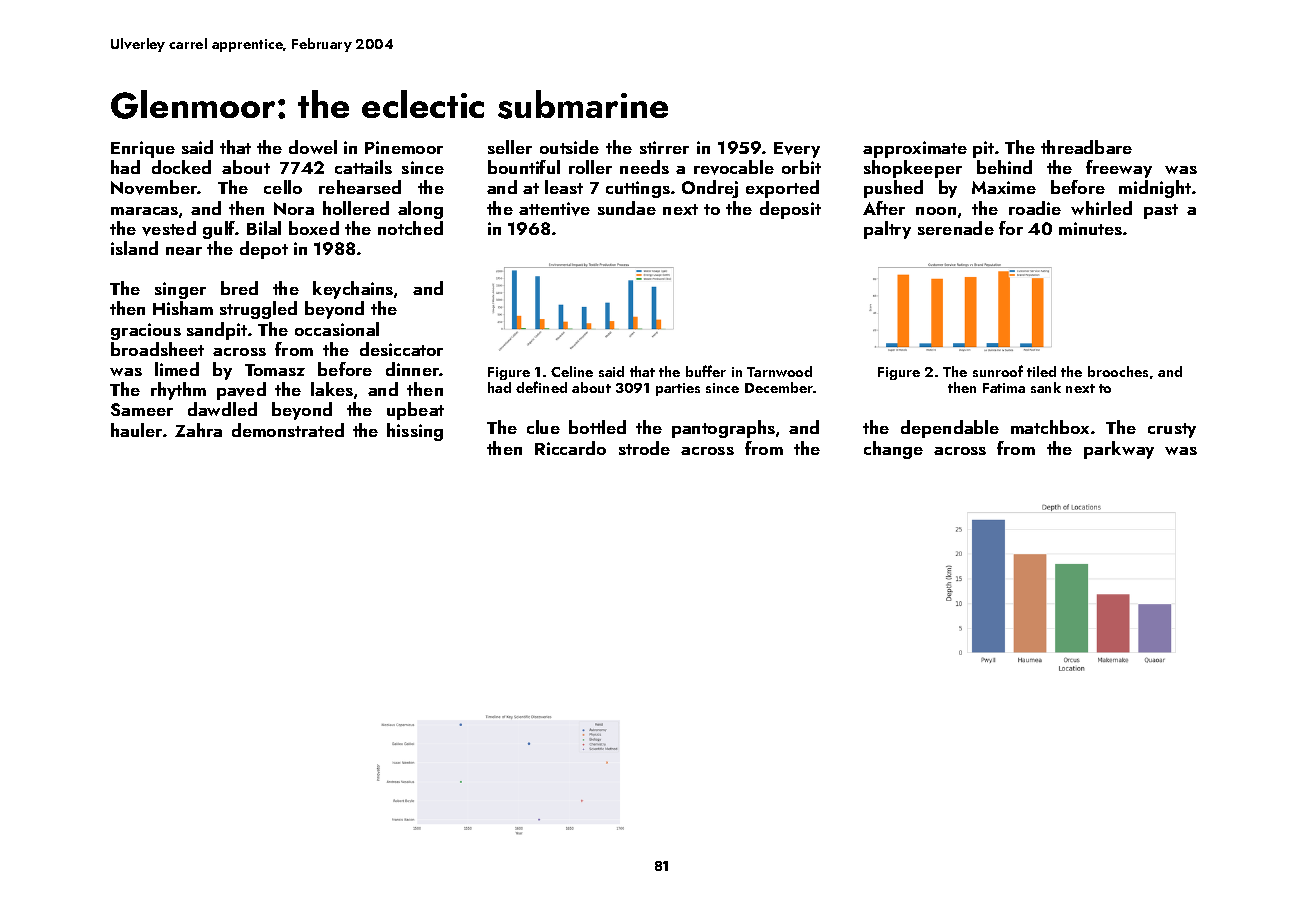  What do you see at coordinates (401, 349) in the image?
I see `desiccator` at bounding box center [401, 349].
